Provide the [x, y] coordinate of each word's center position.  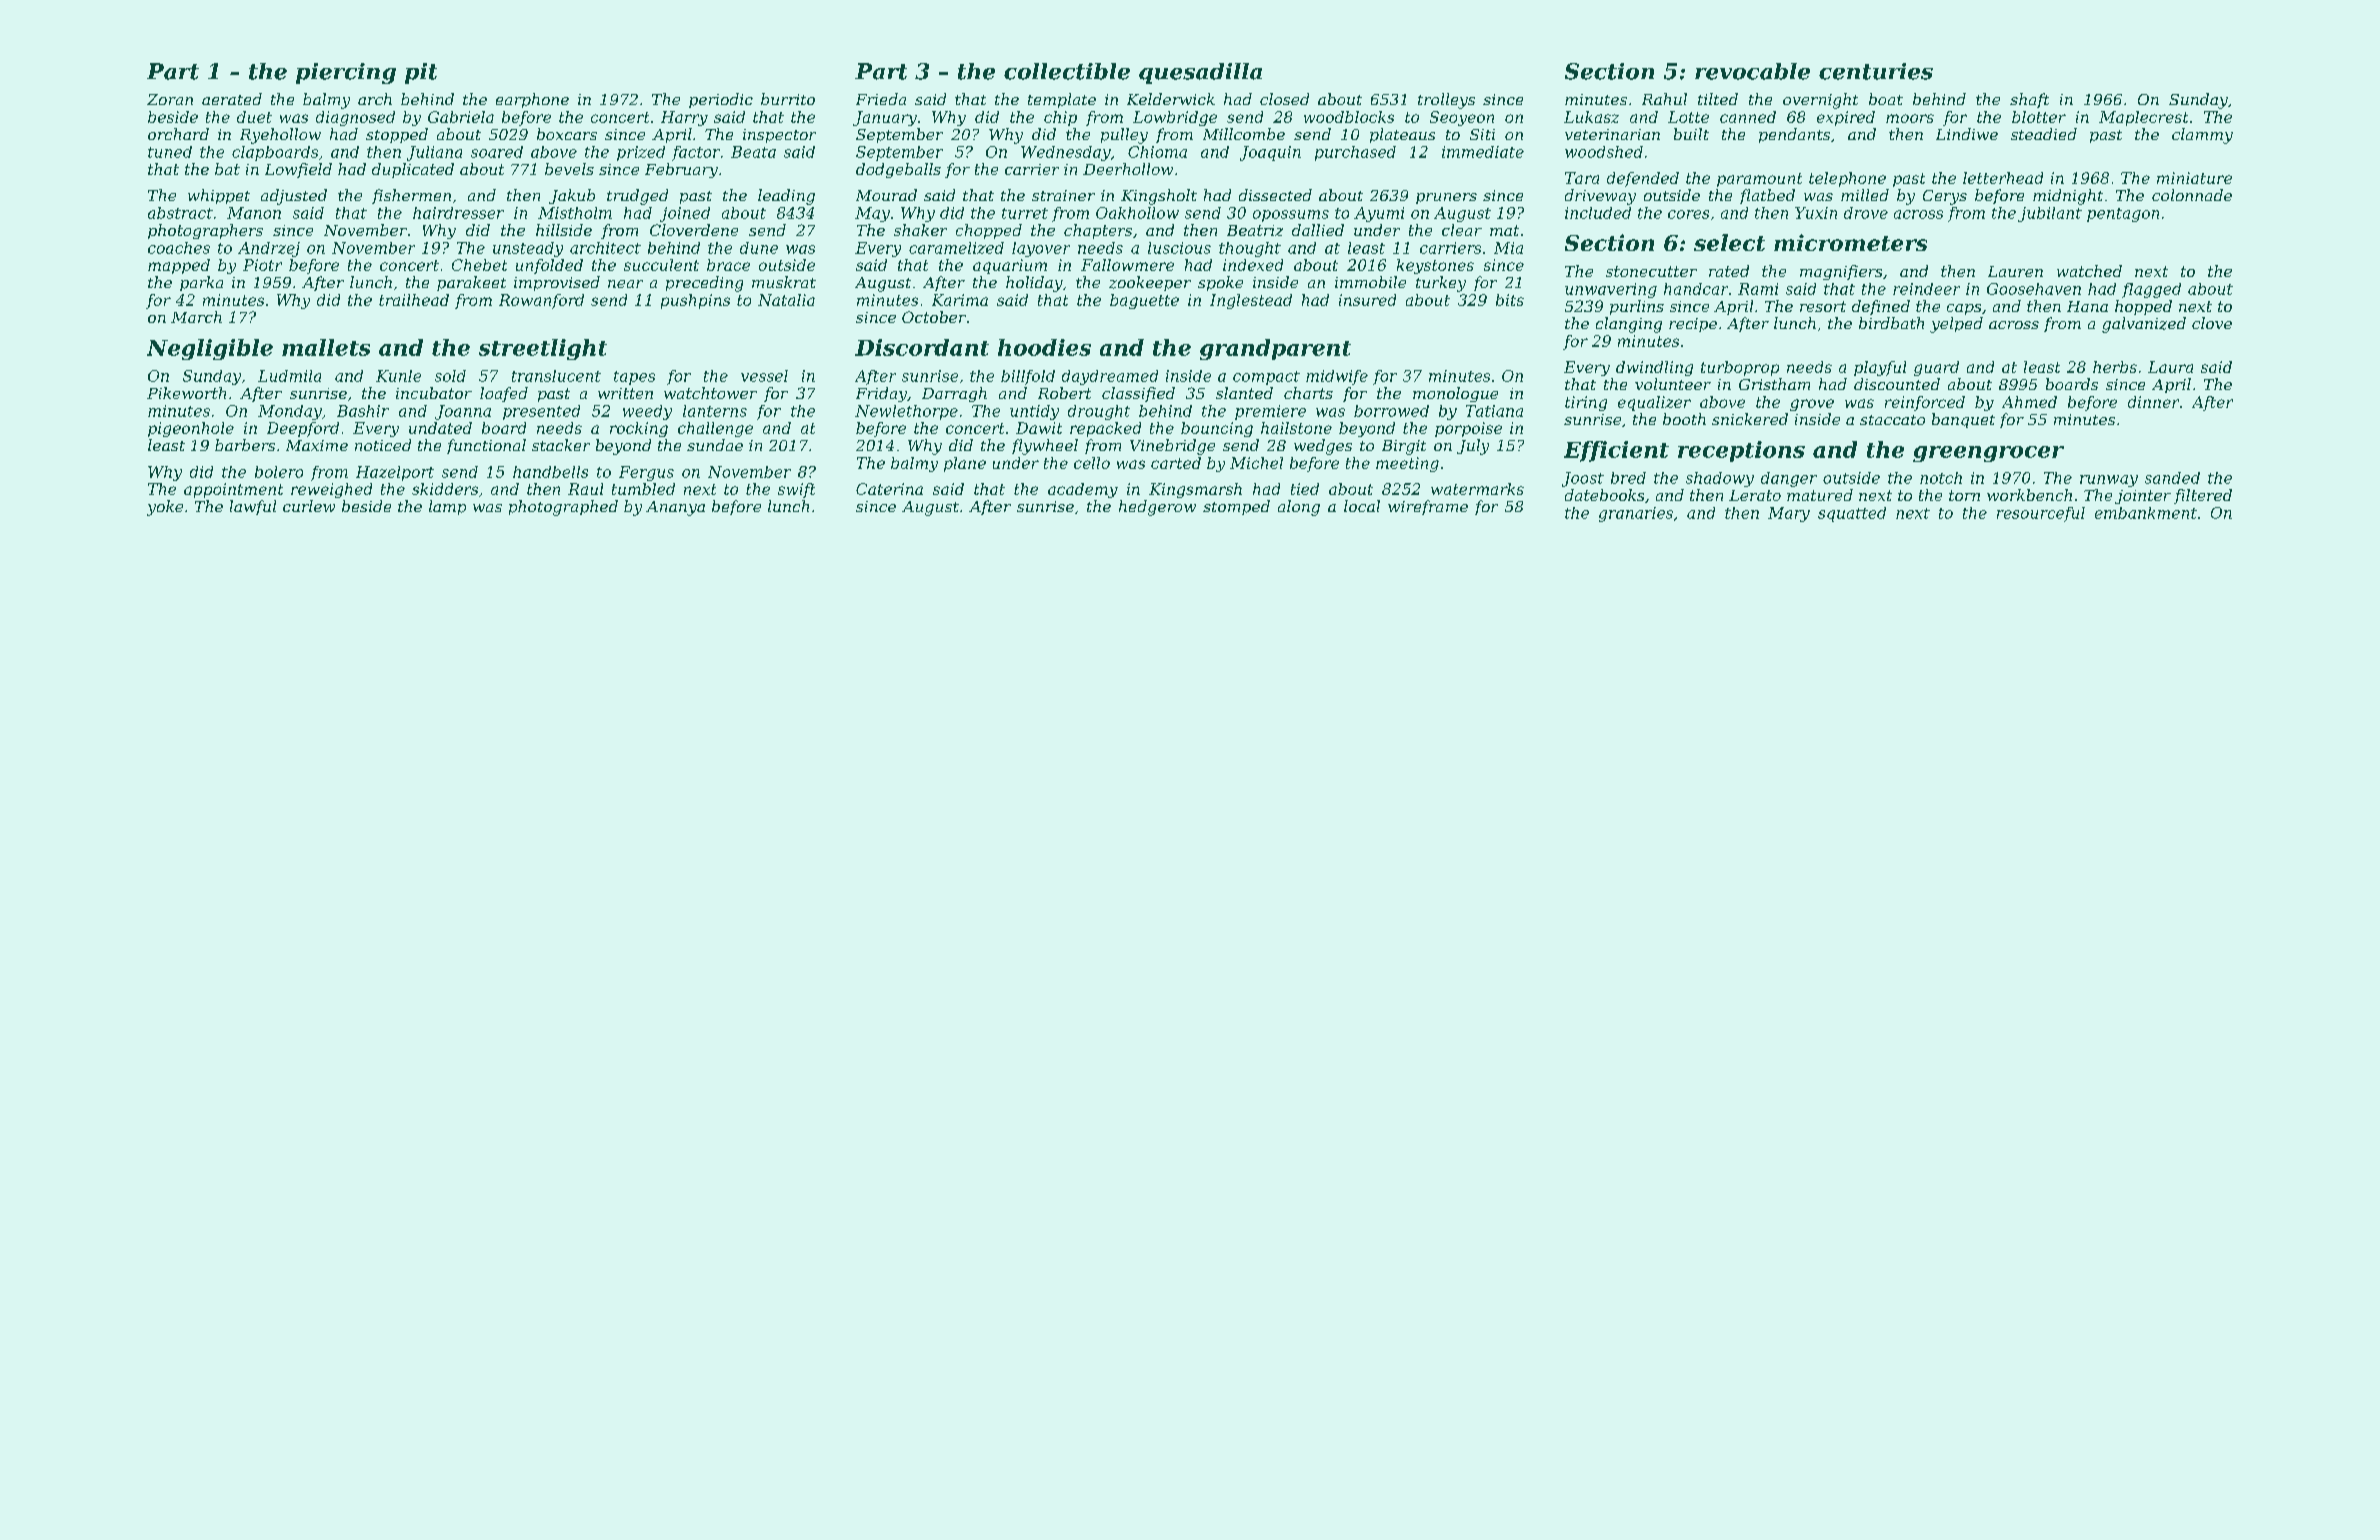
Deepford [303, 429]
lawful [253, 507]
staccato [1892, 420]
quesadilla [1200, 73]
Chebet [479, 265]
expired [1846, 118]
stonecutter [1651, 271]
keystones [1435, 266]
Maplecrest [2143, 118]
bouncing [1217, 429]
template [1062, 100]
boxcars [567, 134]
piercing [346, 73]
